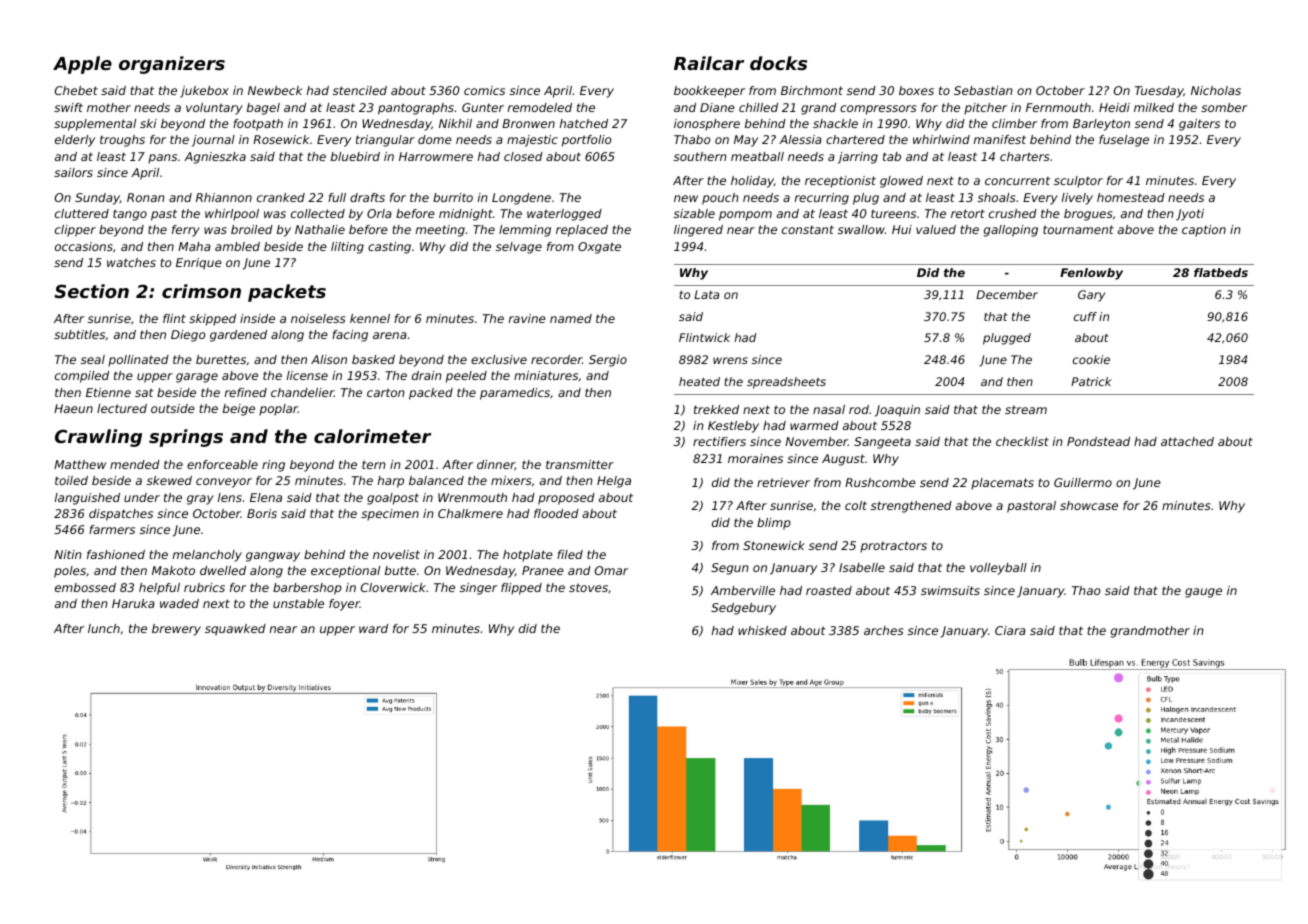 The height and width of the image is (924, 1308). What do you see at coordinates (385, 141) in the image?
I see `triangular` at bounding box center [385, 141].
